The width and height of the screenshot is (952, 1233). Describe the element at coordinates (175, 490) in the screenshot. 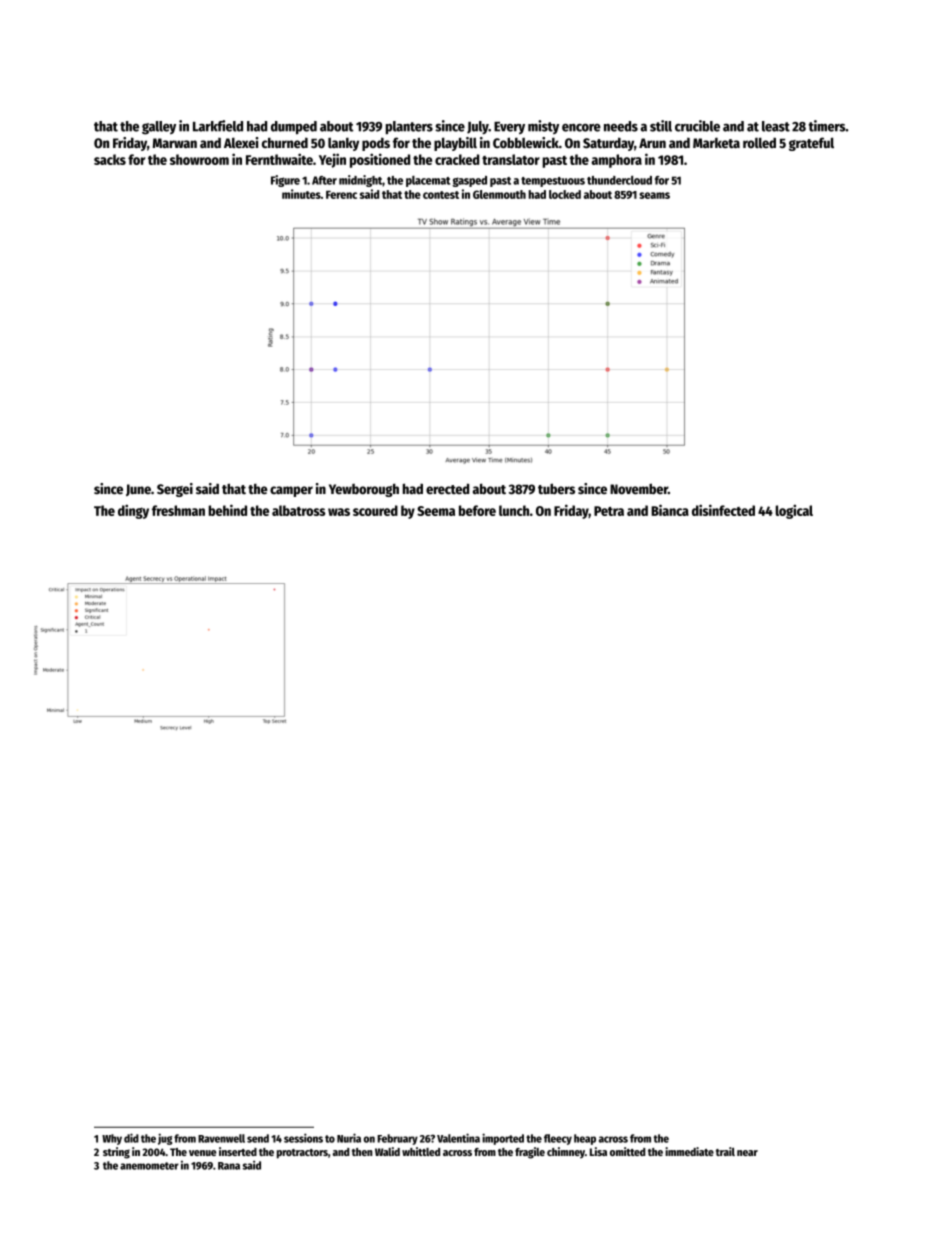

I see `Sergei` at that location.
